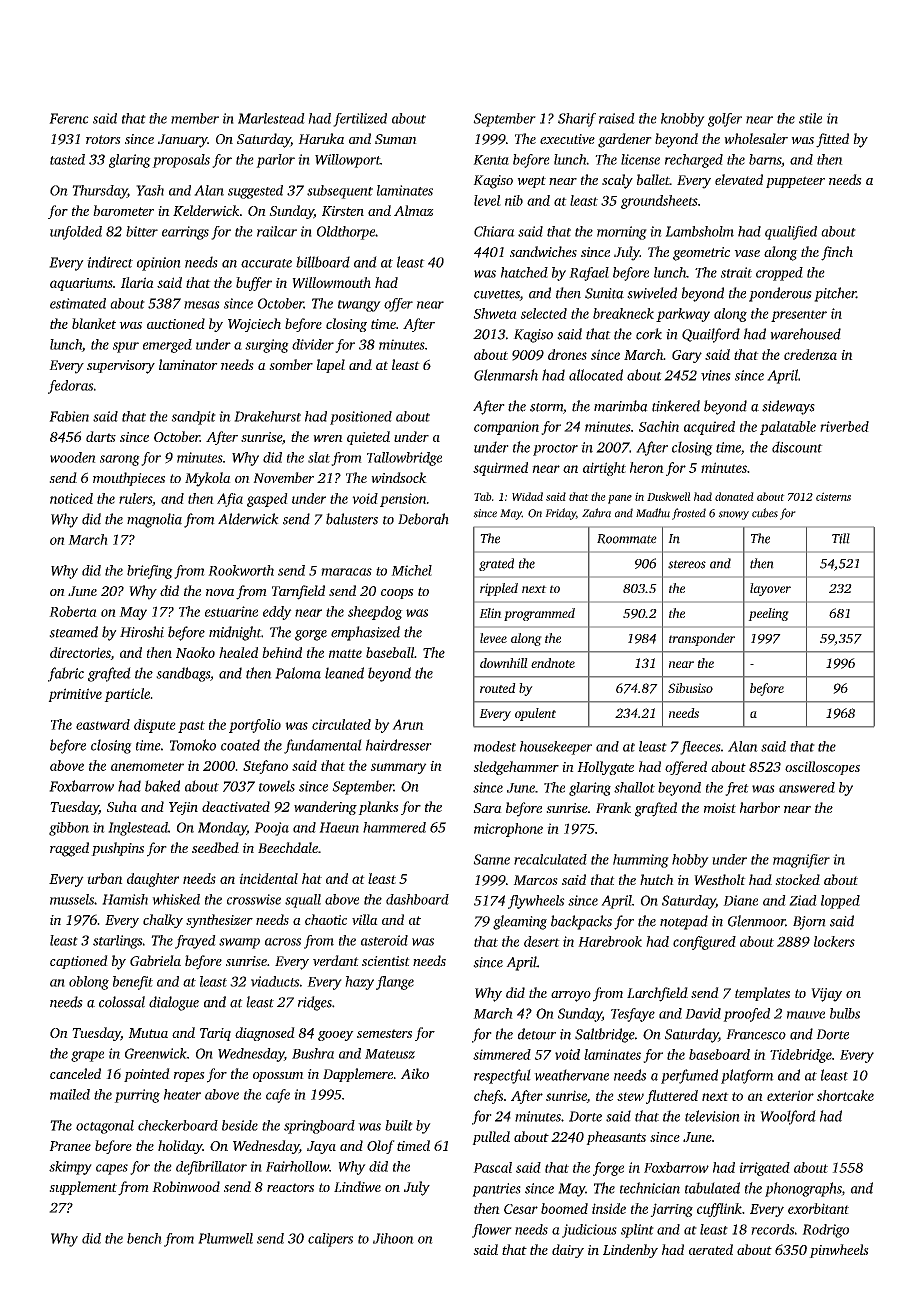  I want to click on gleaming, so click(520, 922).
